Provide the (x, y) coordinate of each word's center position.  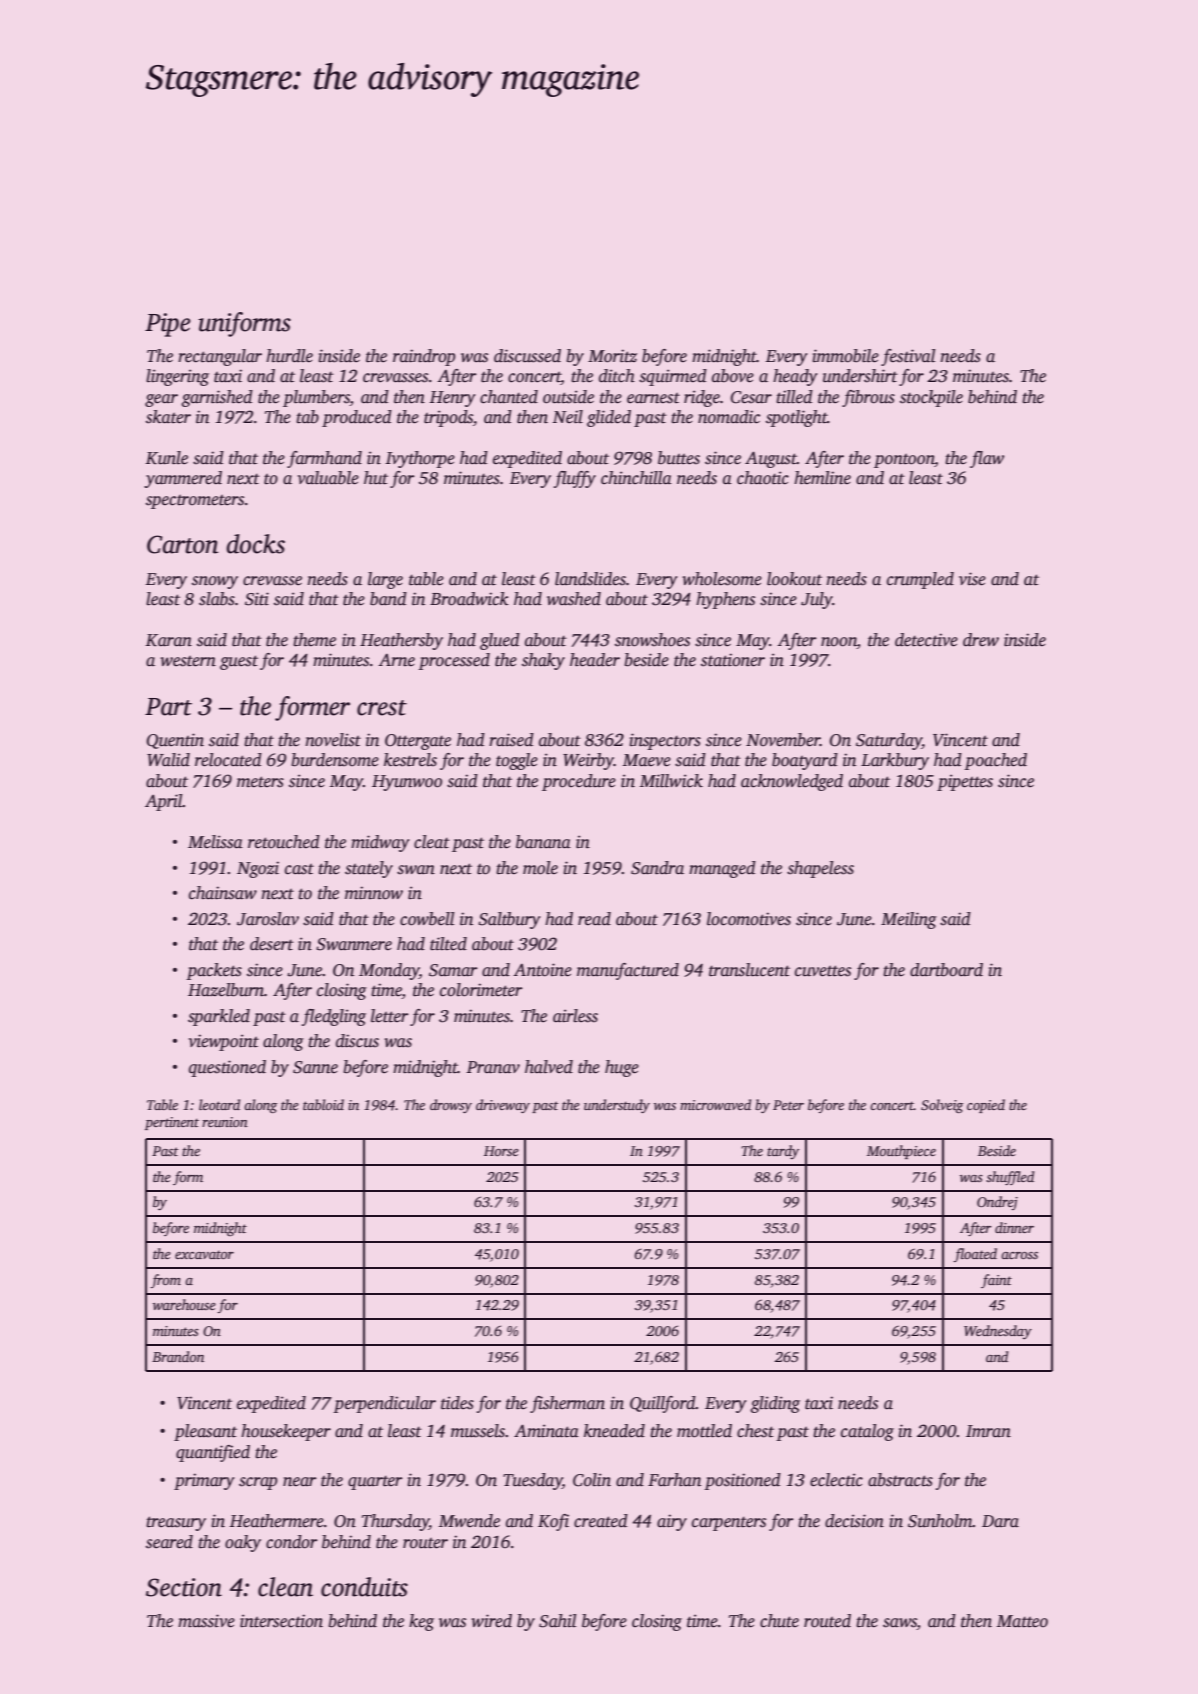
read (594, 919)
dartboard (946, 970)
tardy (783, 1152)
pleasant (205, 1432)
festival (908, 357)
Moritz (612, 356)
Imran (988, 1431)
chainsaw (223, 893)
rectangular (220, 357)
